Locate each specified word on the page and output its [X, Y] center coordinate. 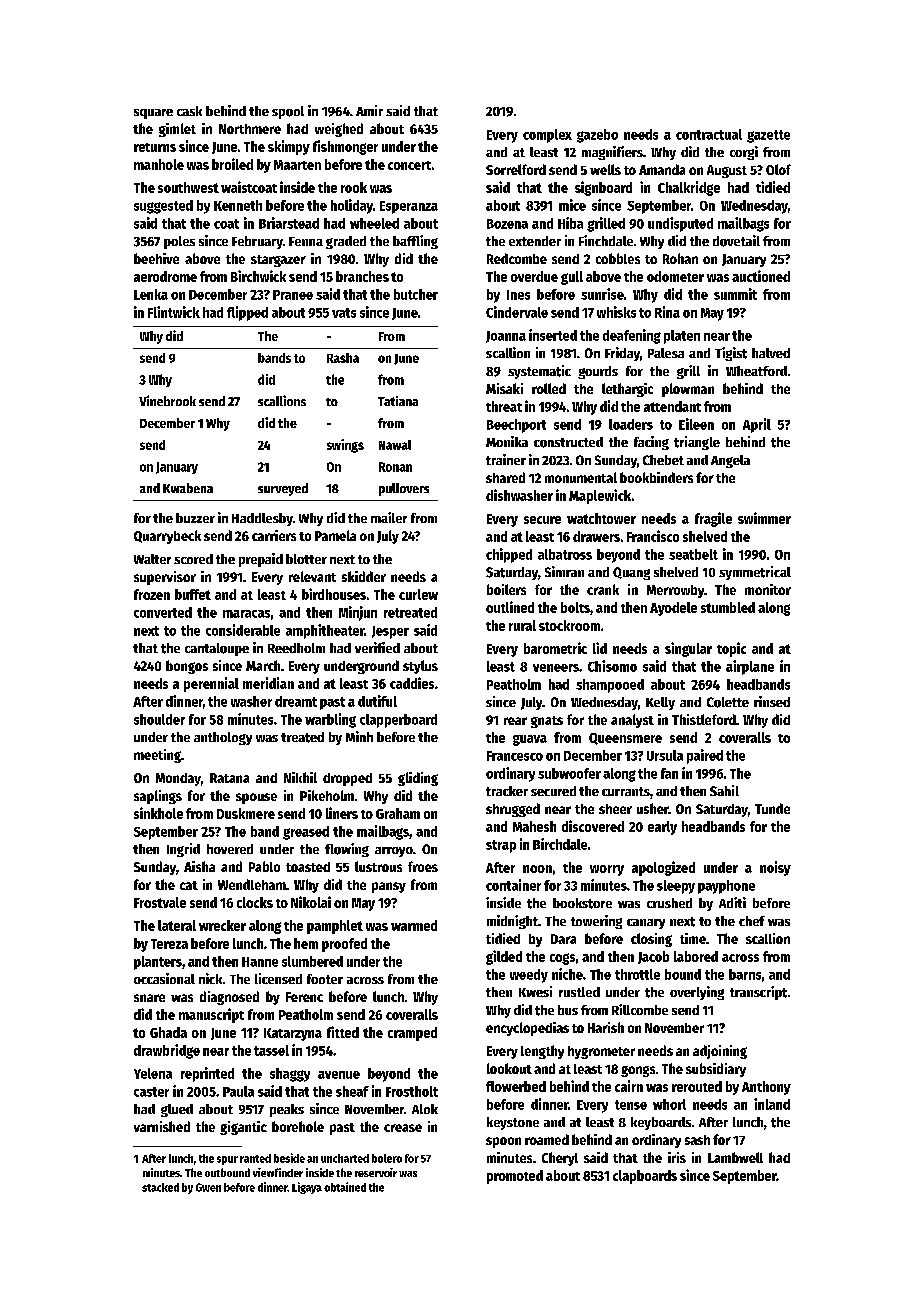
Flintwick [174, 312]
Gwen [208, 1187]
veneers [556, 668]
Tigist [731, 354]
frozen [152, 594]
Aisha [199, 866]
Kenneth [238, 205]
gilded [504, 957]
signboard [603, 188]
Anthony [766, 1088]
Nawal [395, 445]
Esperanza [409, 207]
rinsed [772, 701]
